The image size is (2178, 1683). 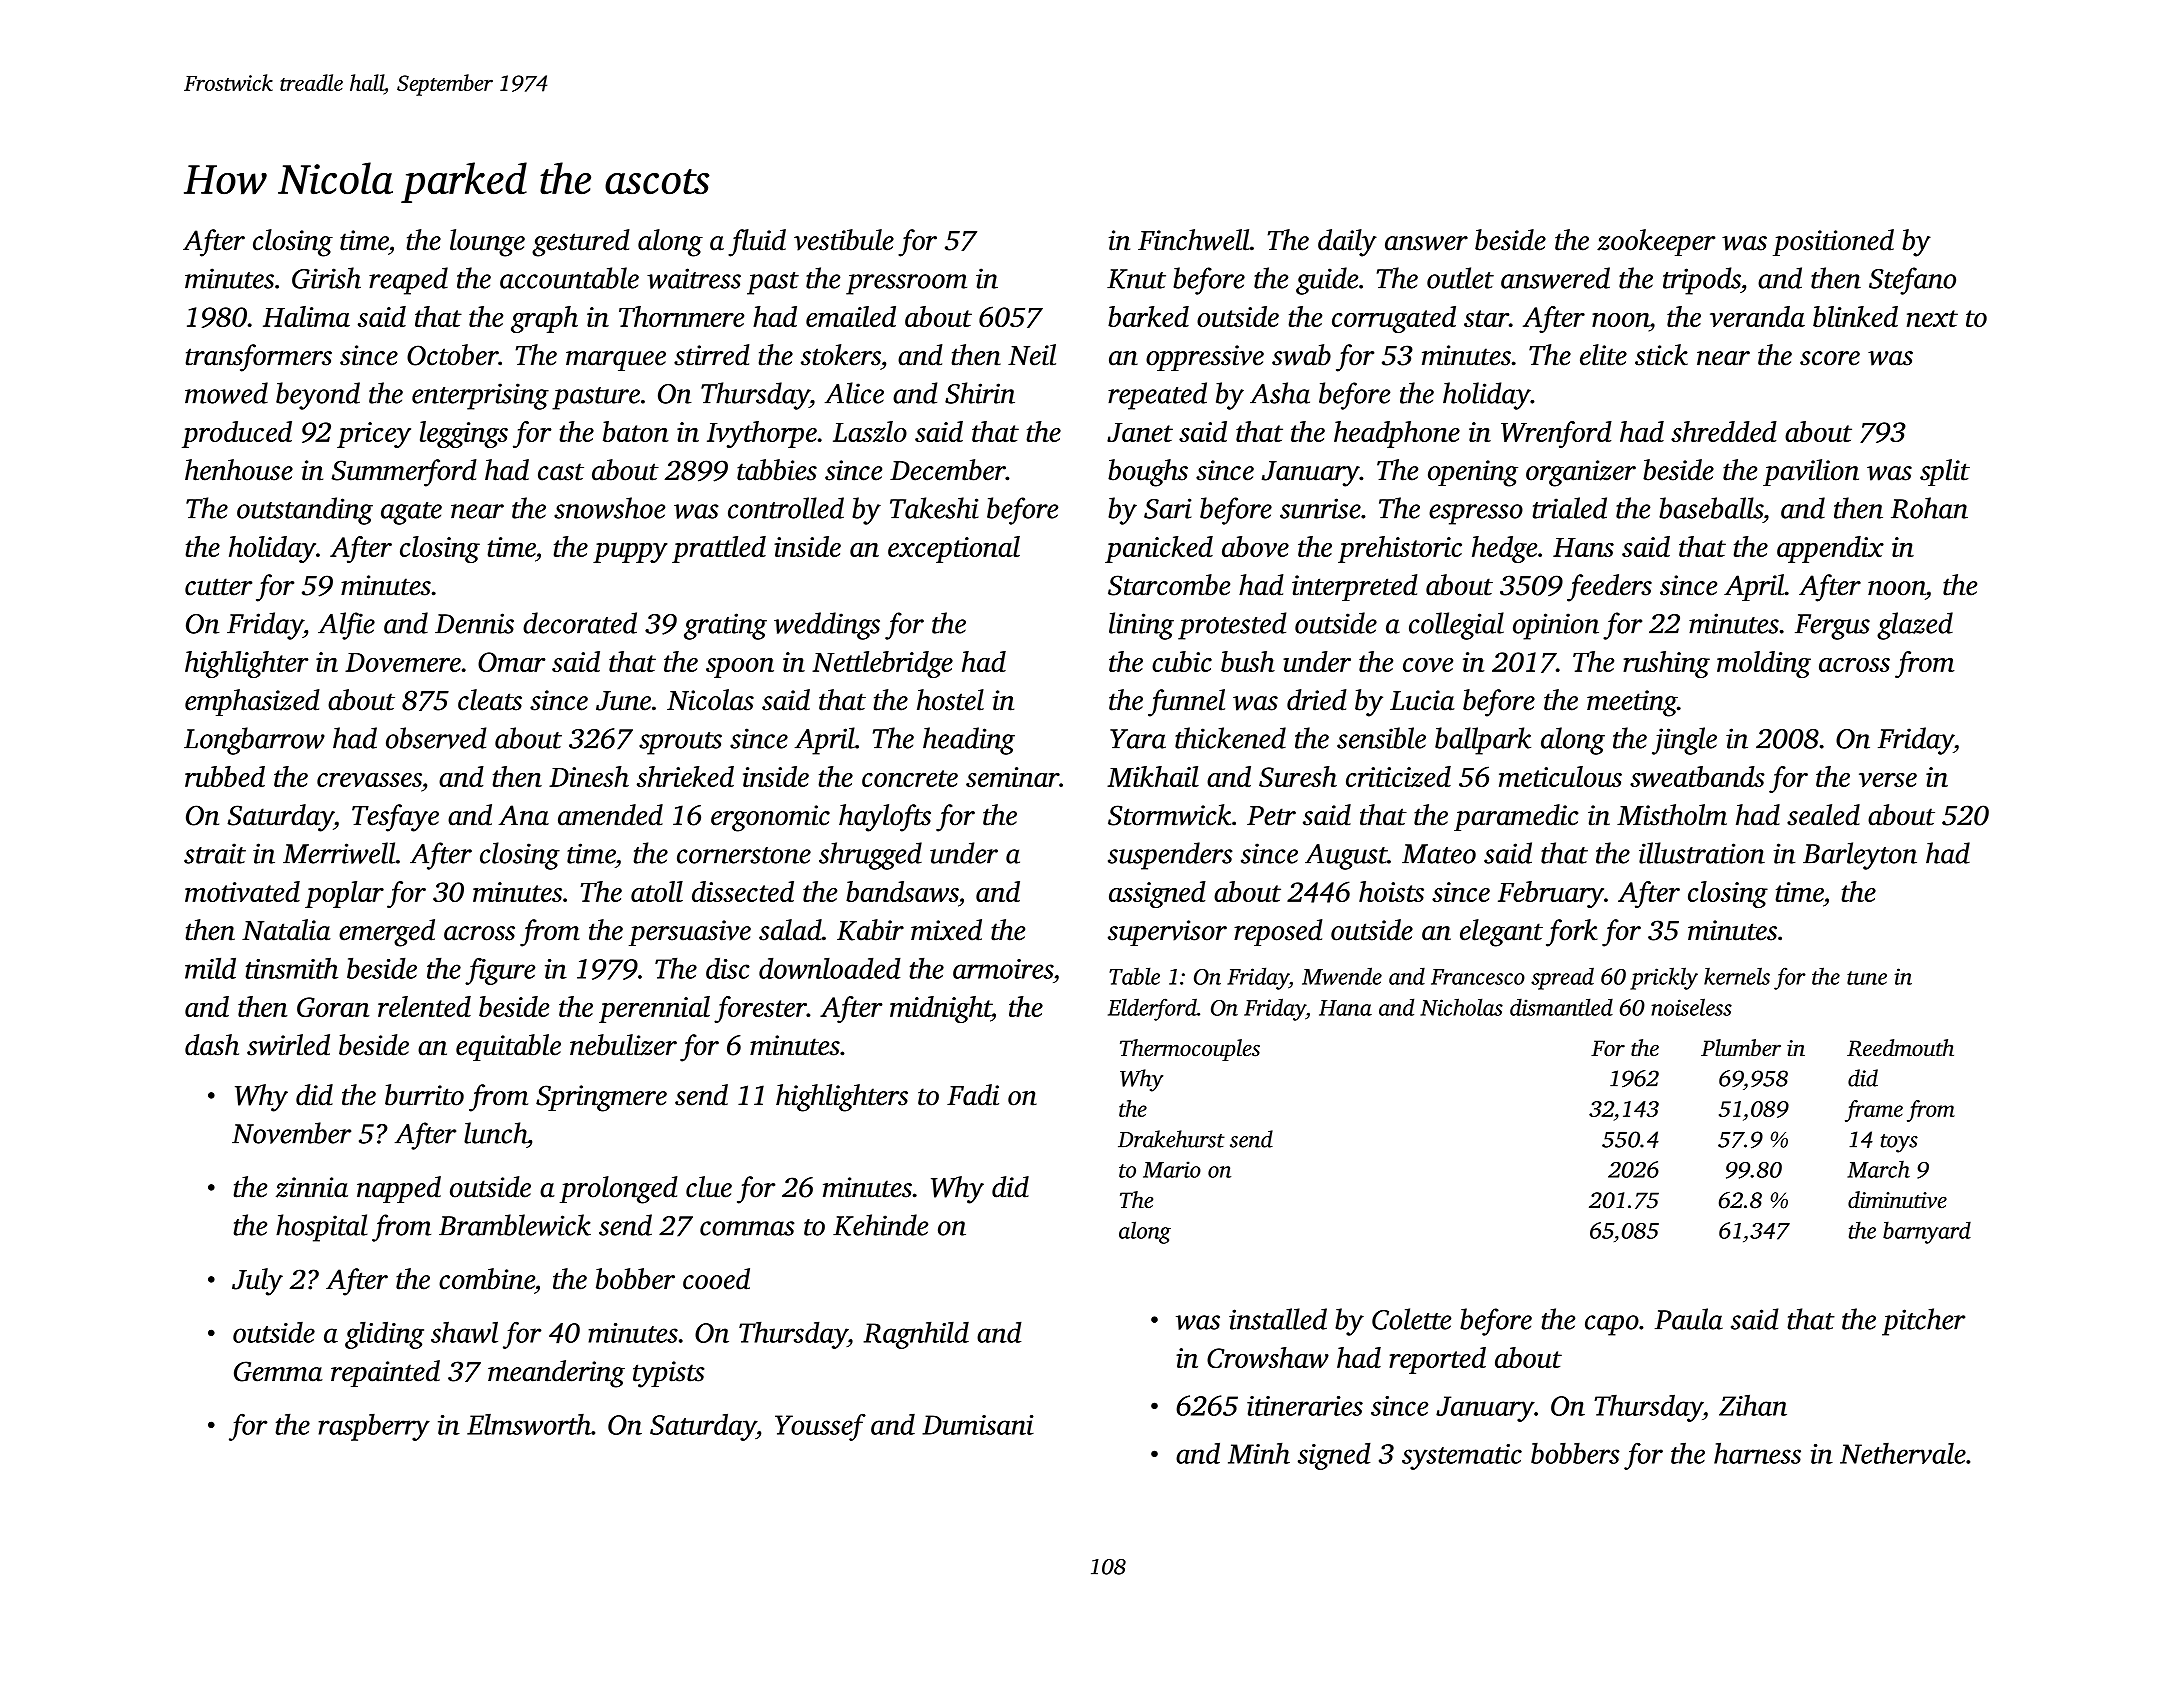 I want to click on tune, so click(x=1867, y=978).
